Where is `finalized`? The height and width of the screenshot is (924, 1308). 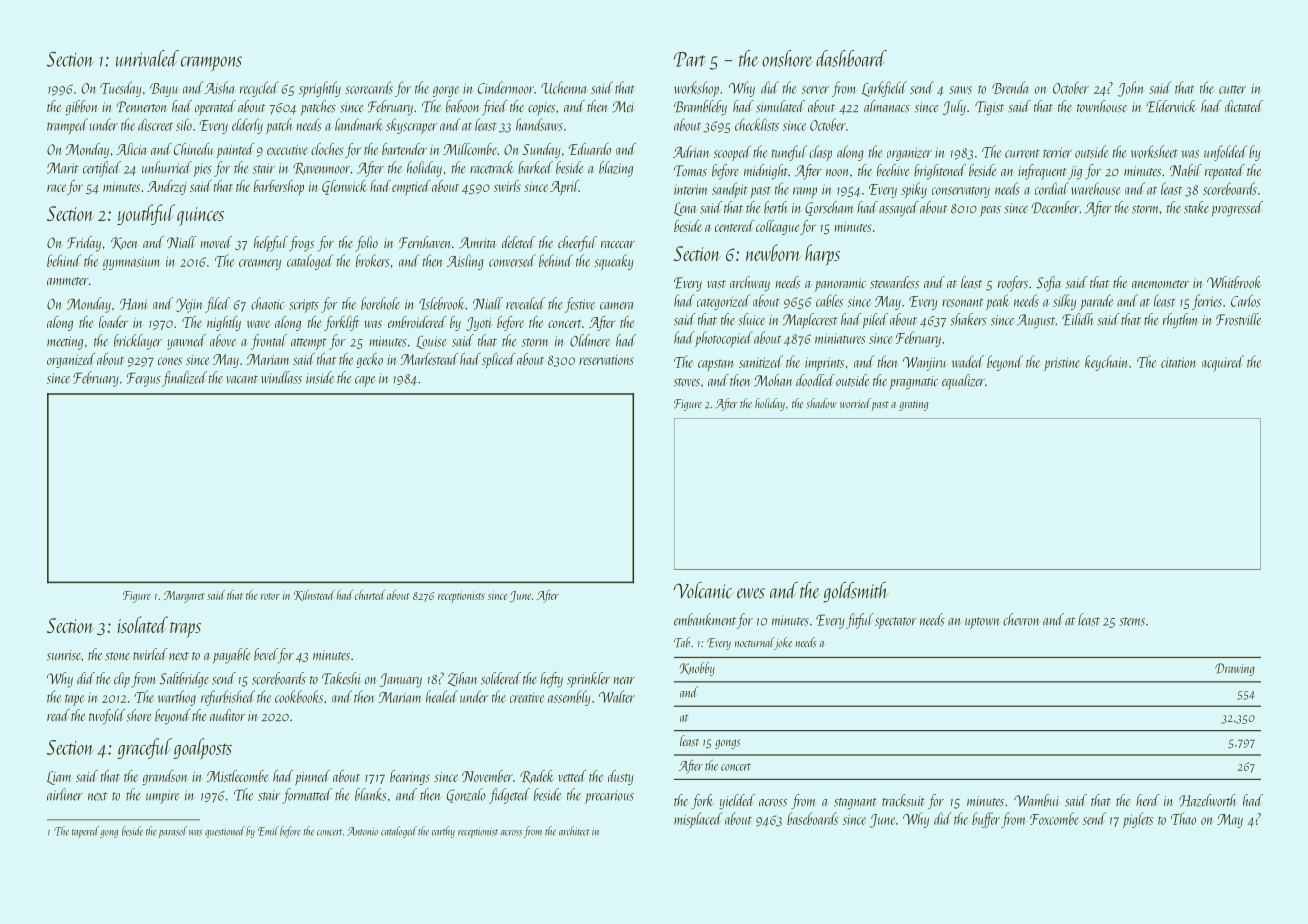 finalized is located at coordinates (184, 379).
